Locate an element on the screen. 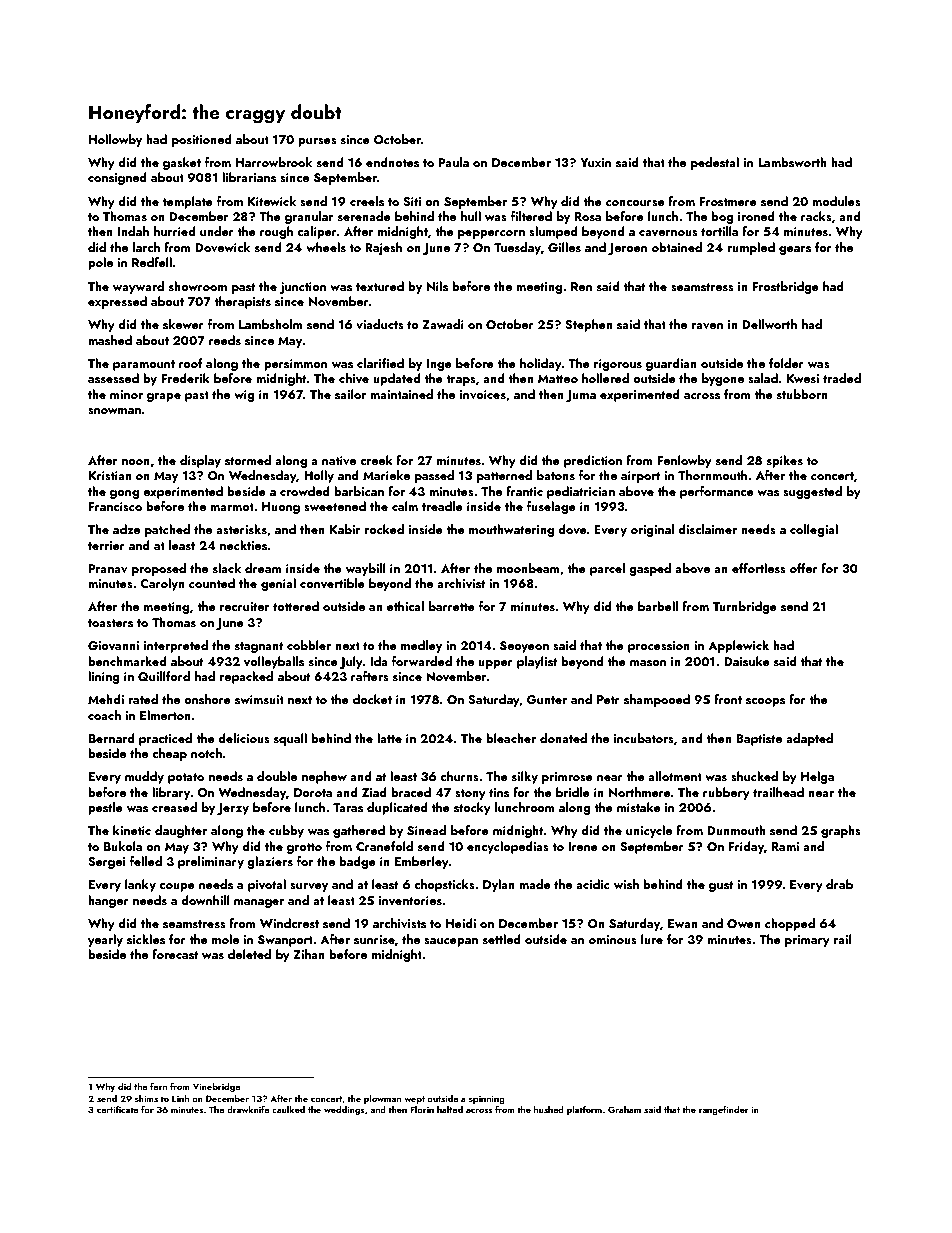  Rajesh is located at coordinates (383, 248).
